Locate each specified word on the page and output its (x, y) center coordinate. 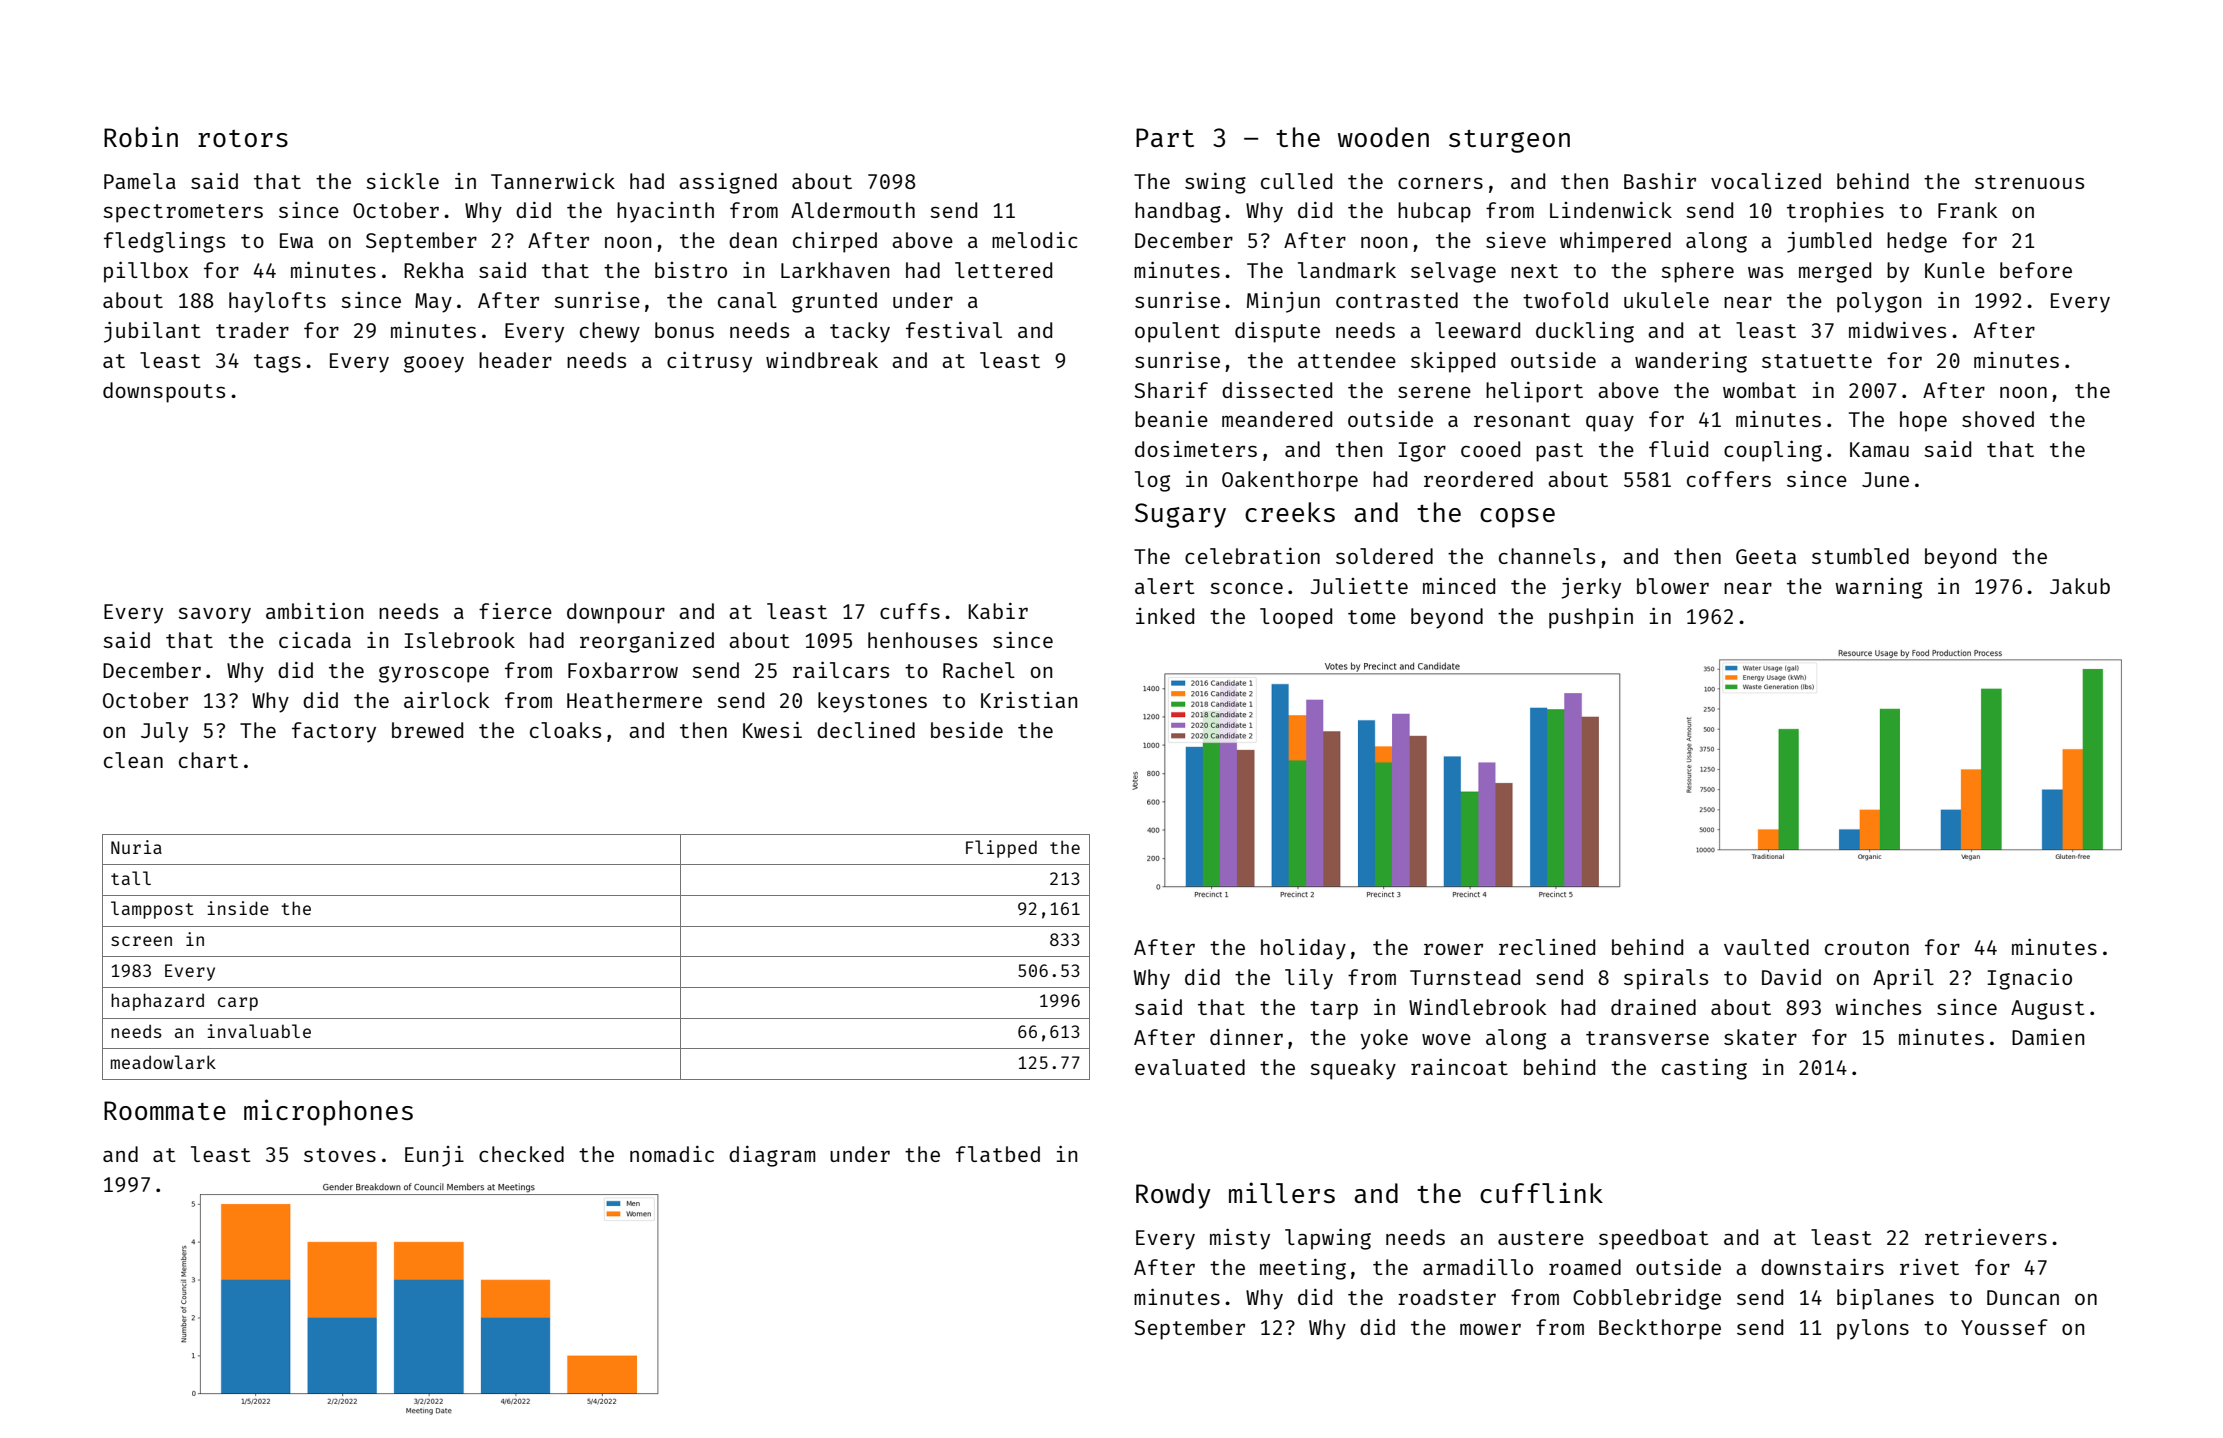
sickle (402, 181)
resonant (1522, 420)
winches (1878, 1007)
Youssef (2004, 1327)
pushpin (1591, 618)
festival (954, 330)
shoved (1998, 419)
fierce (515, 610)
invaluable (259, 1031)
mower (1490, 1329)
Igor (1422, 452)
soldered (1384, 556)
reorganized (647, 642)
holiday (1303, 949)
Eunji (434, 1156)
